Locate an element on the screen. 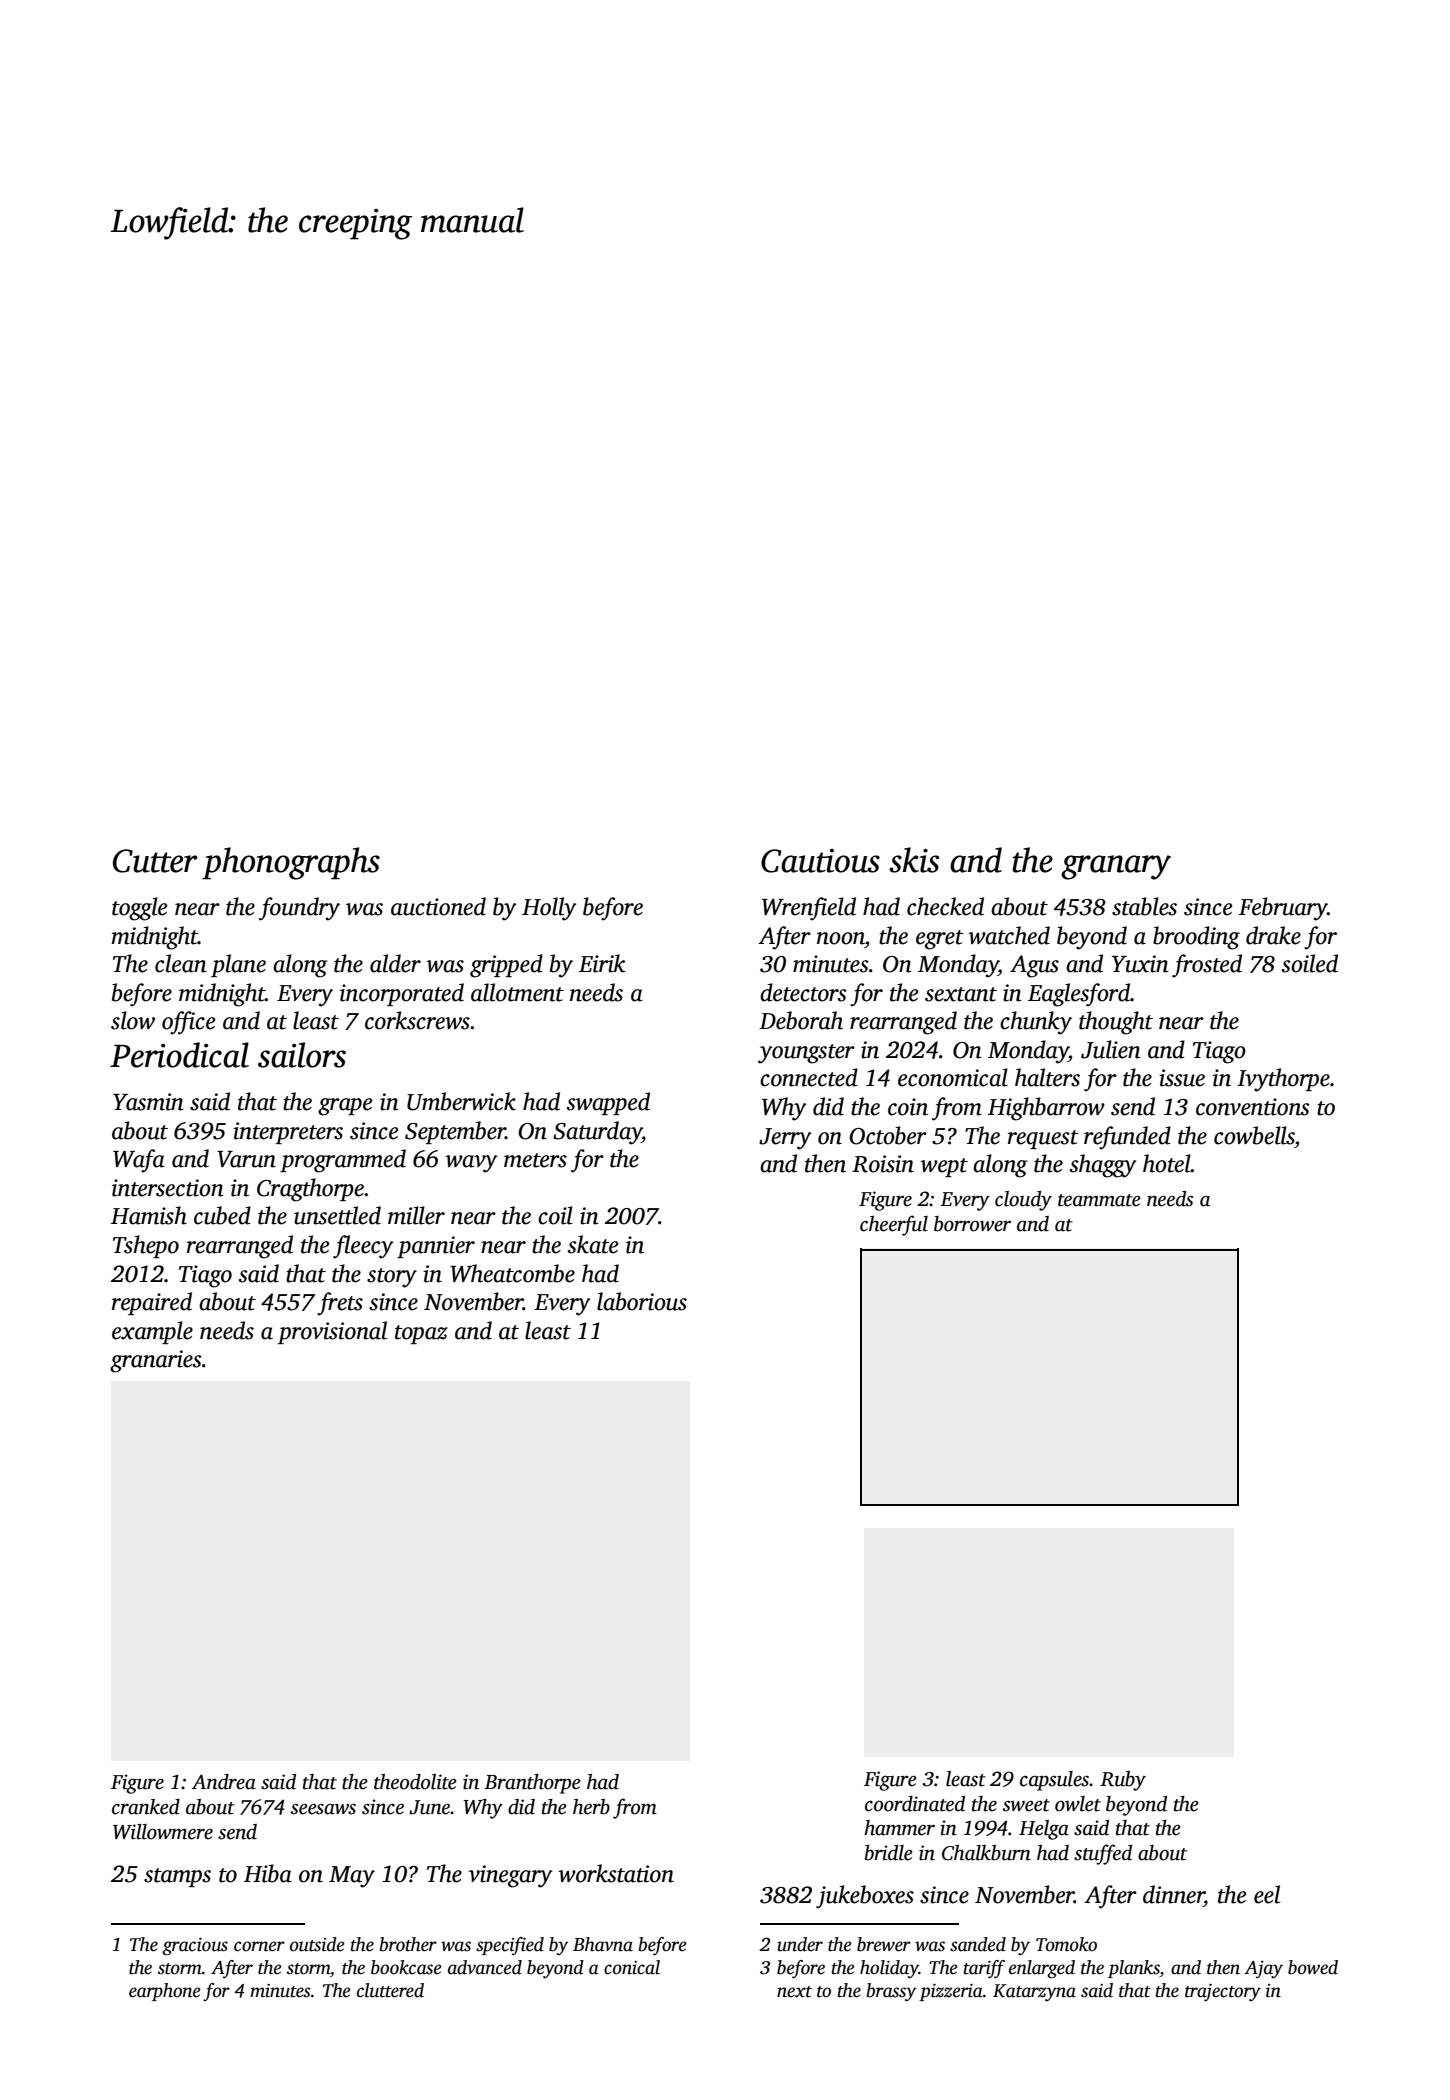  swapped is located at coordinates (608, 1103).
